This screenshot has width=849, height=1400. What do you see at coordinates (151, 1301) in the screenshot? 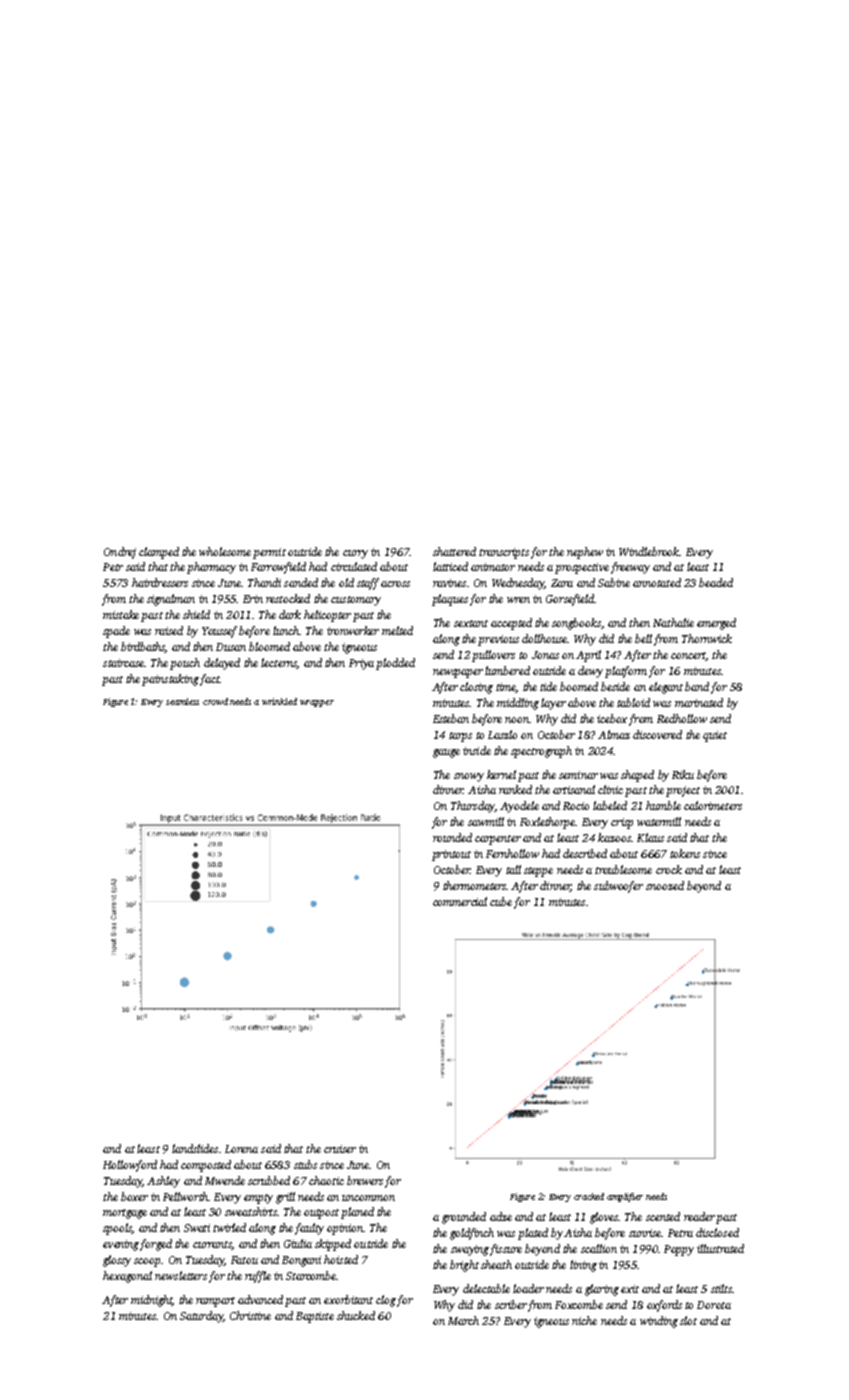
I see `midnight` at bounding box center [151, 1301].
